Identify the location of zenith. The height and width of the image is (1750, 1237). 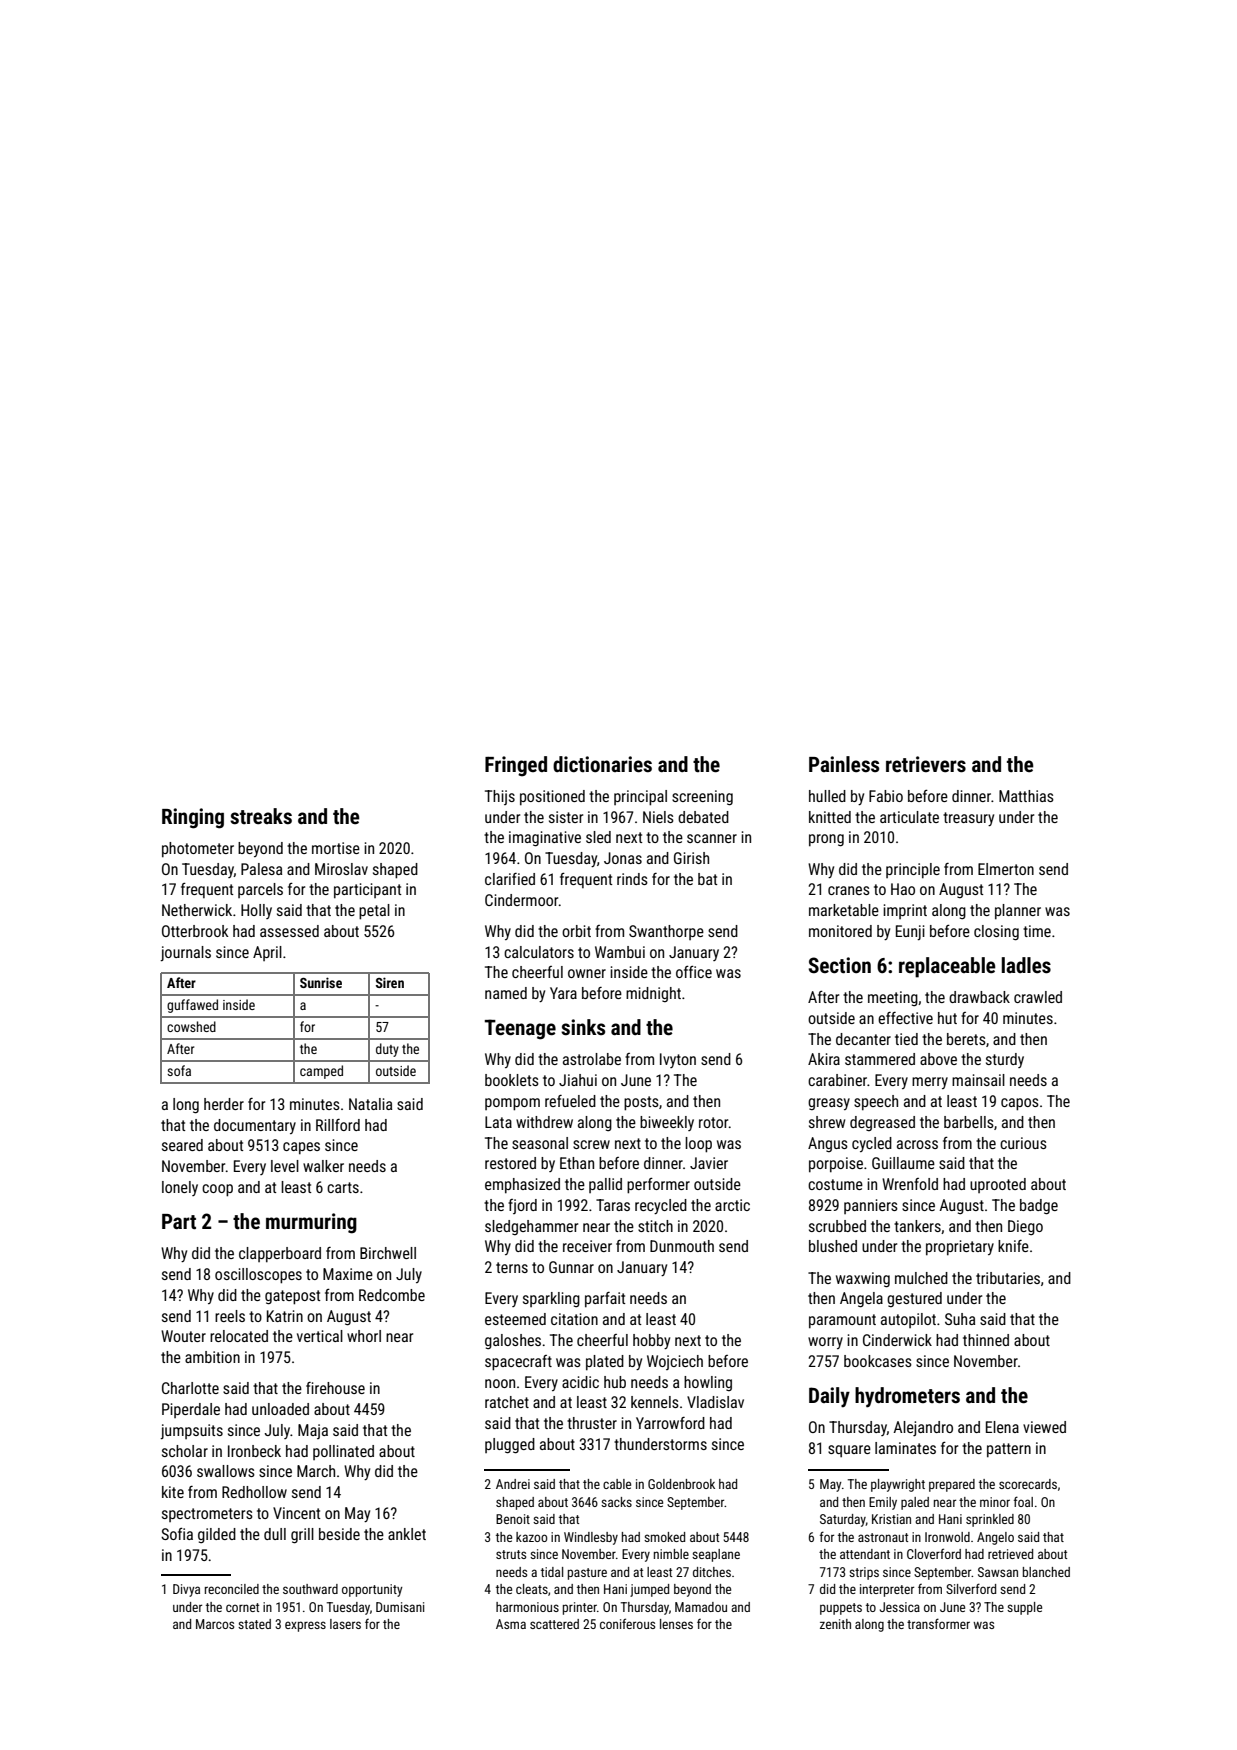
(835, 1624).
